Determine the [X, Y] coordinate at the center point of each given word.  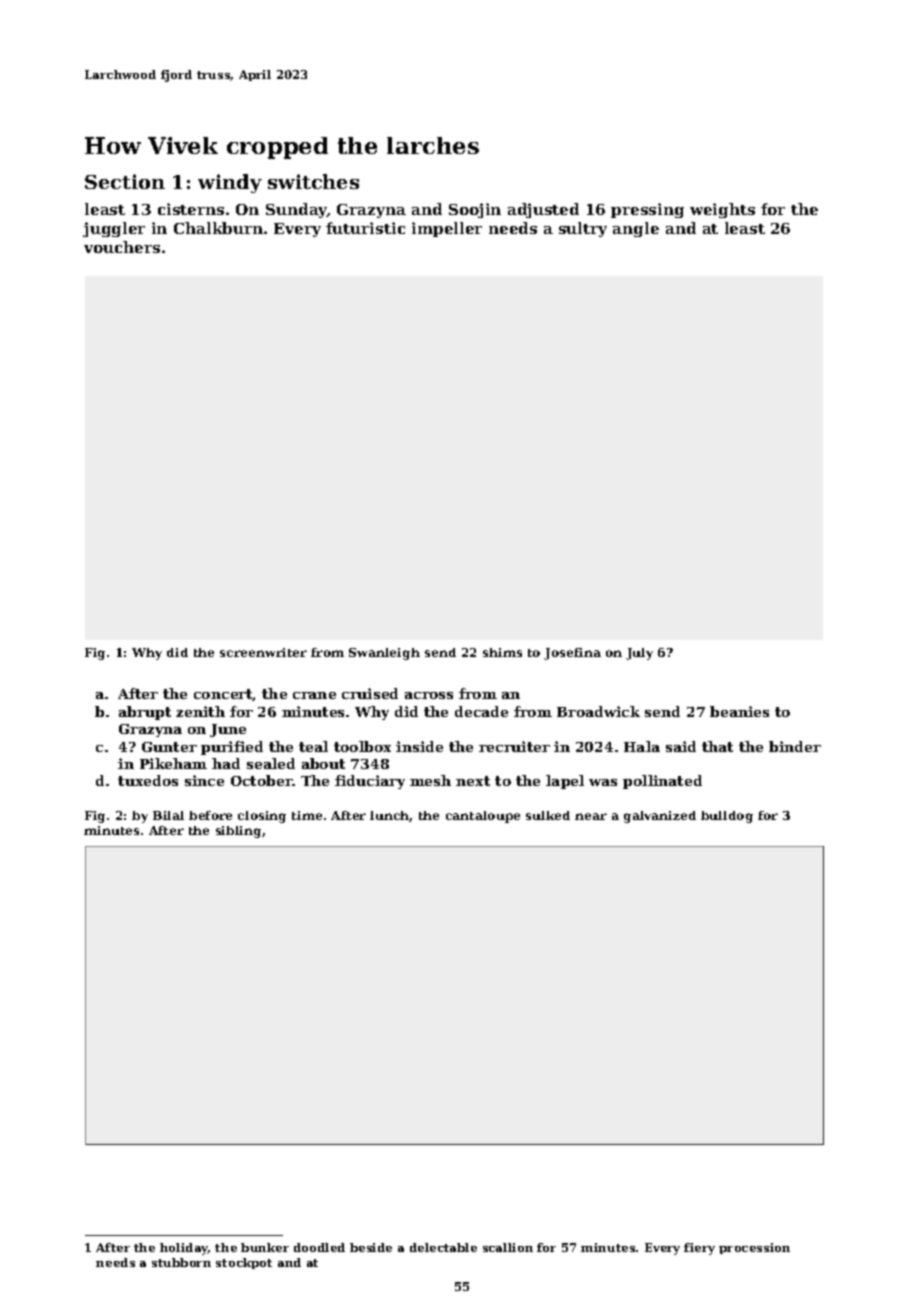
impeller [447, 229]
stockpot [244, 1263]
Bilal [168, 815]
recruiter [514, 746]
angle [636, 229]
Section [125, 181]
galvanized [660, 817]
